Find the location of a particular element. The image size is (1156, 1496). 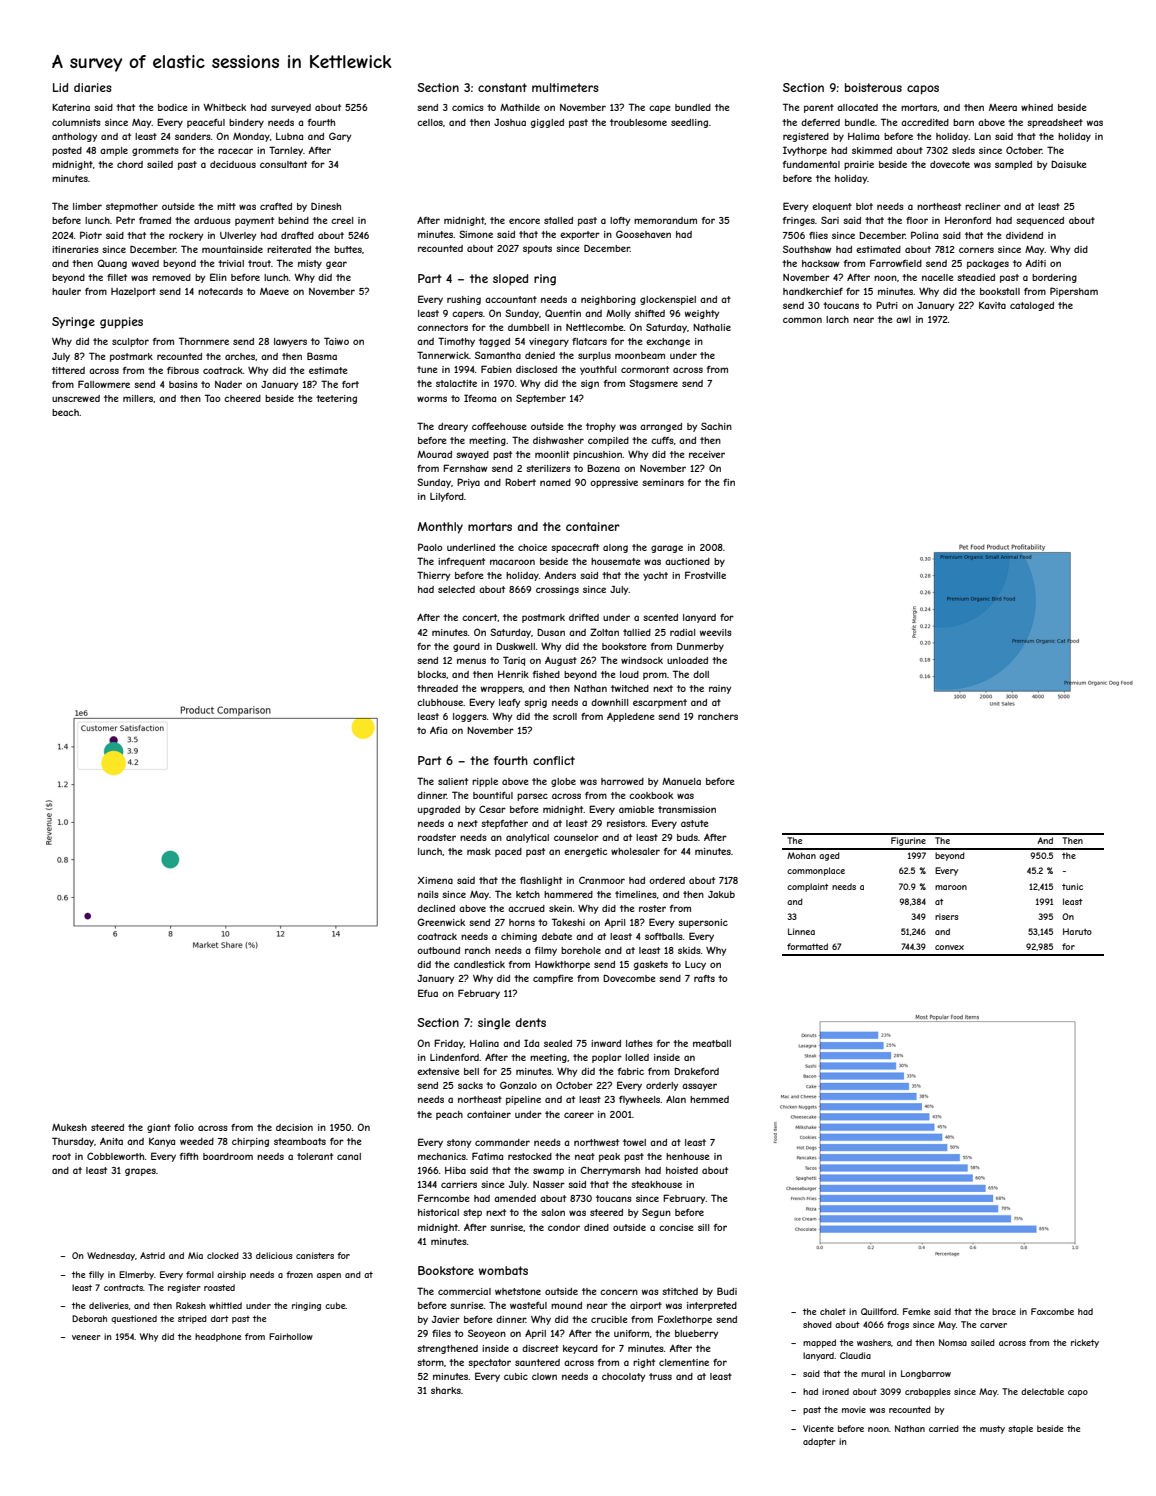

upgraded is located at coordinates (439, 810).
